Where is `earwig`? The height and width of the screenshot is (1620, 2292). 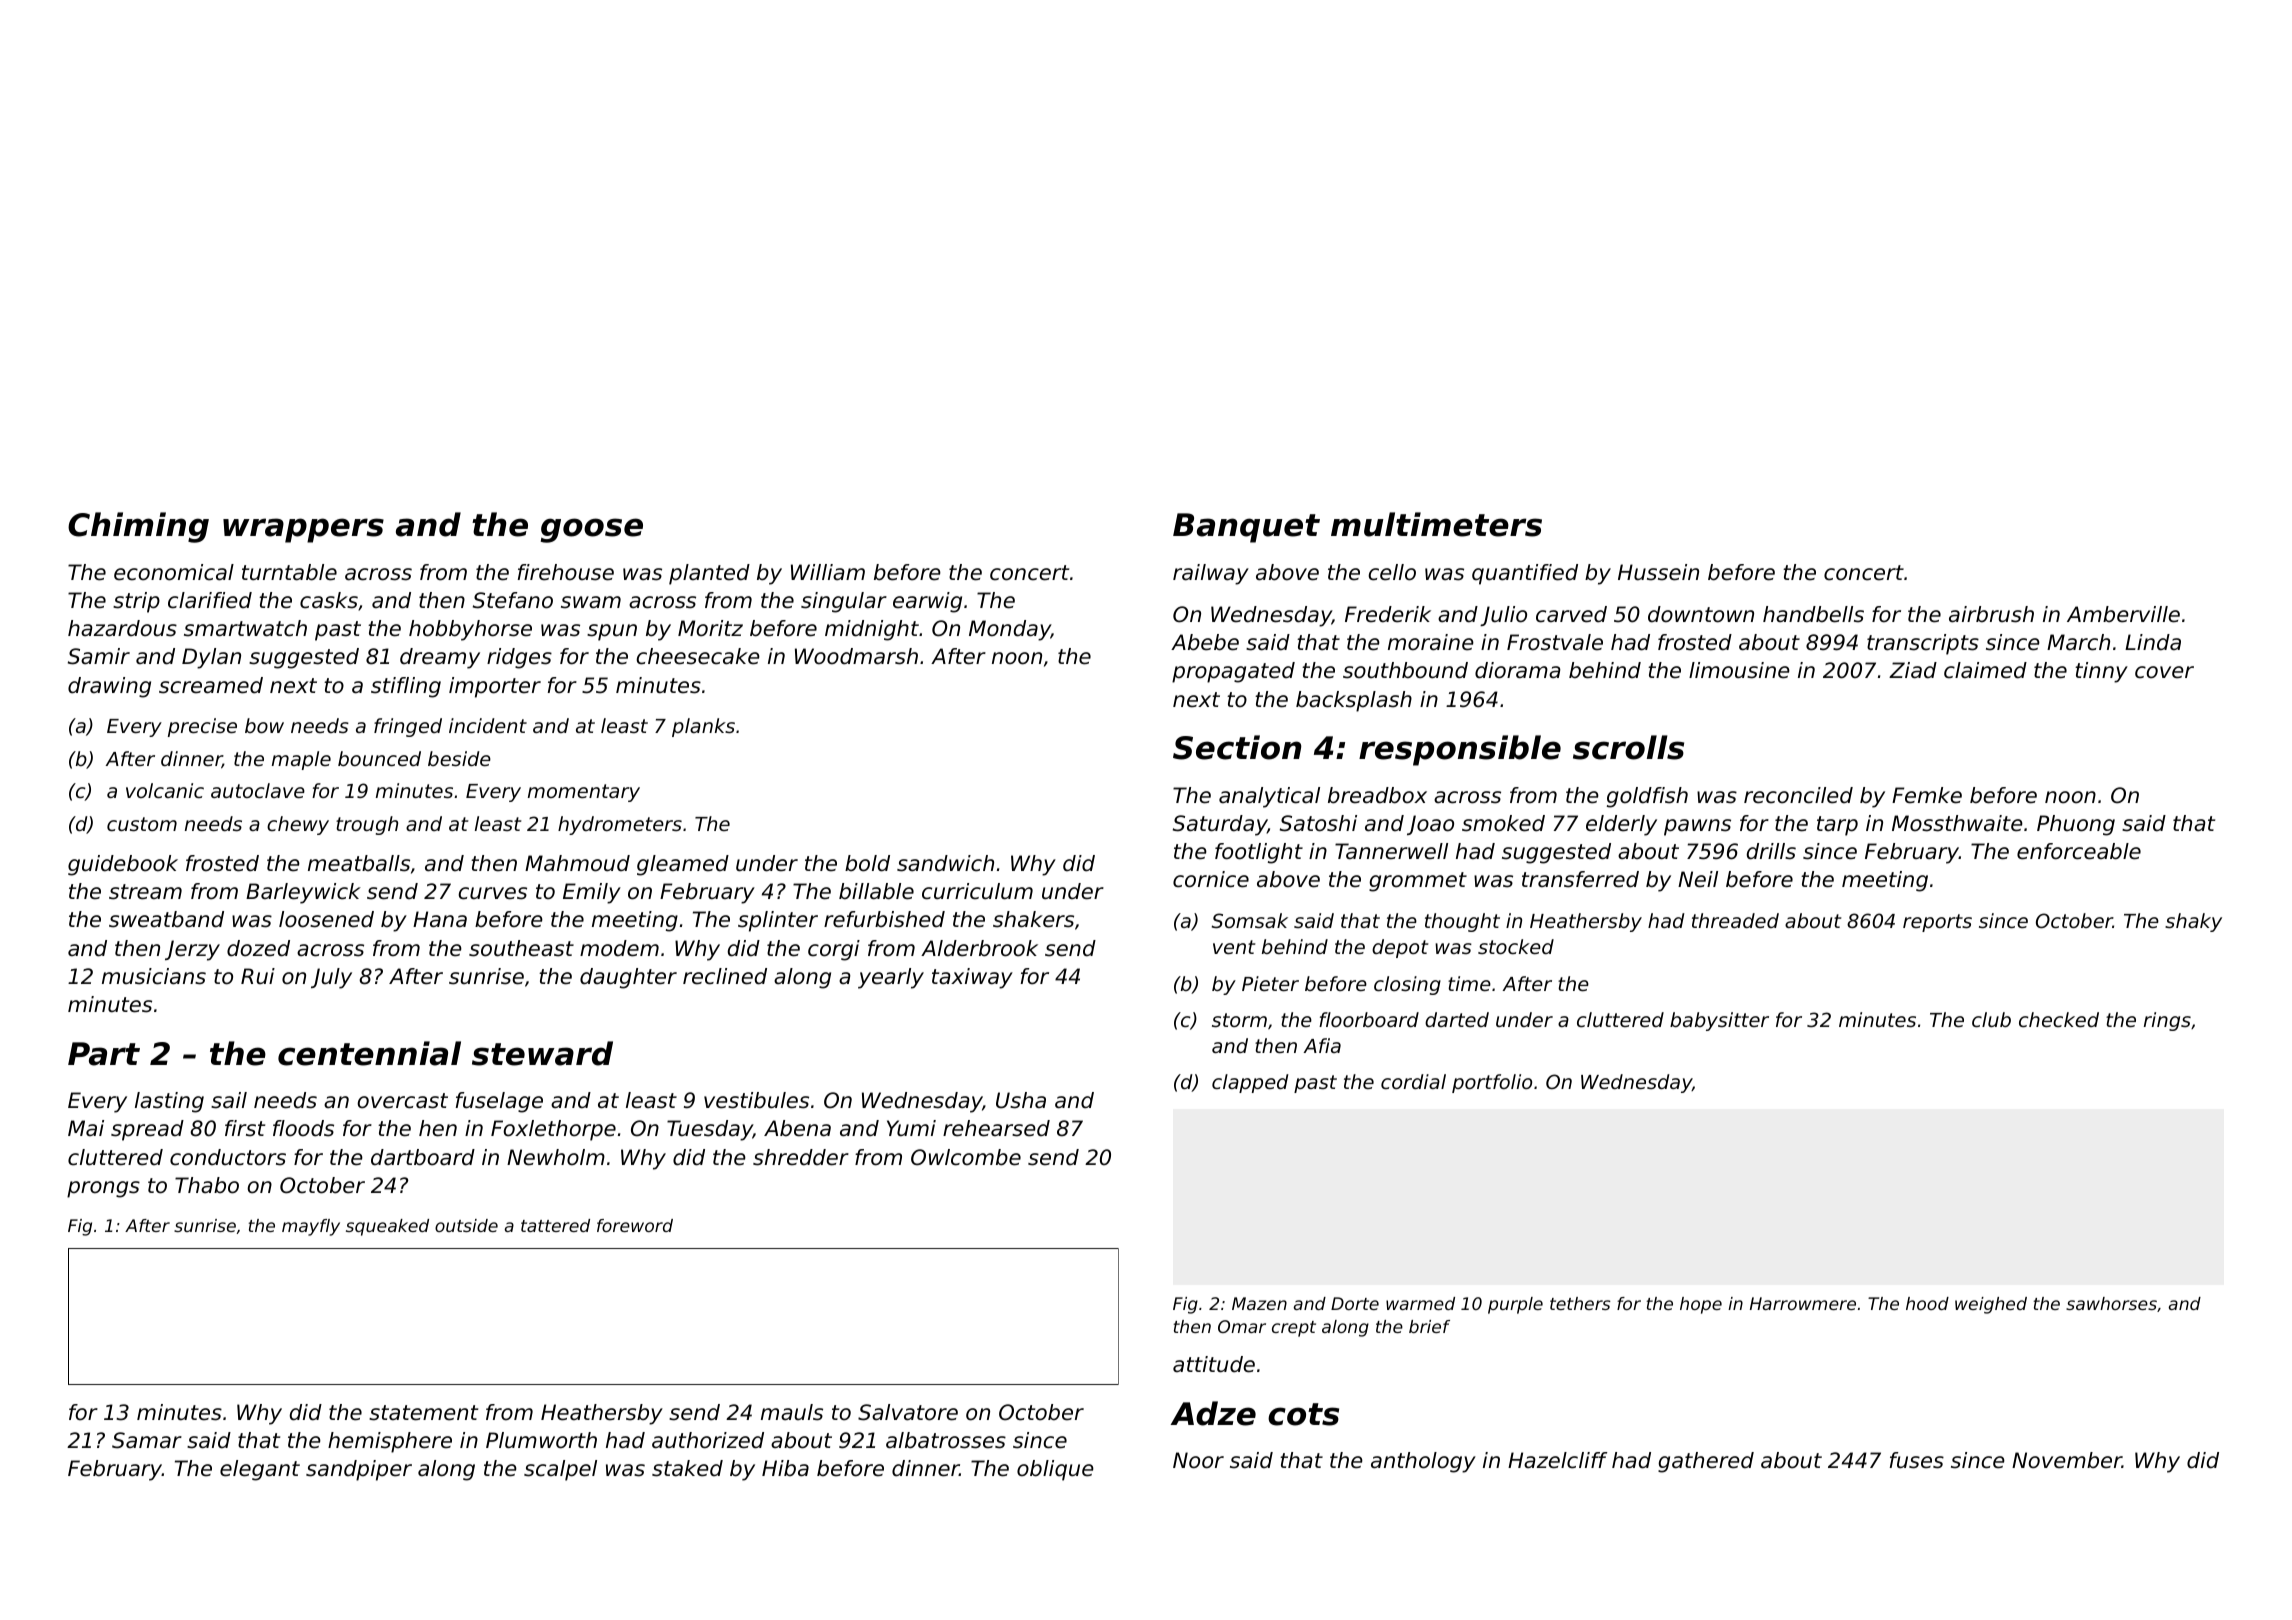 earwig is located at coordinates (927, 602).
